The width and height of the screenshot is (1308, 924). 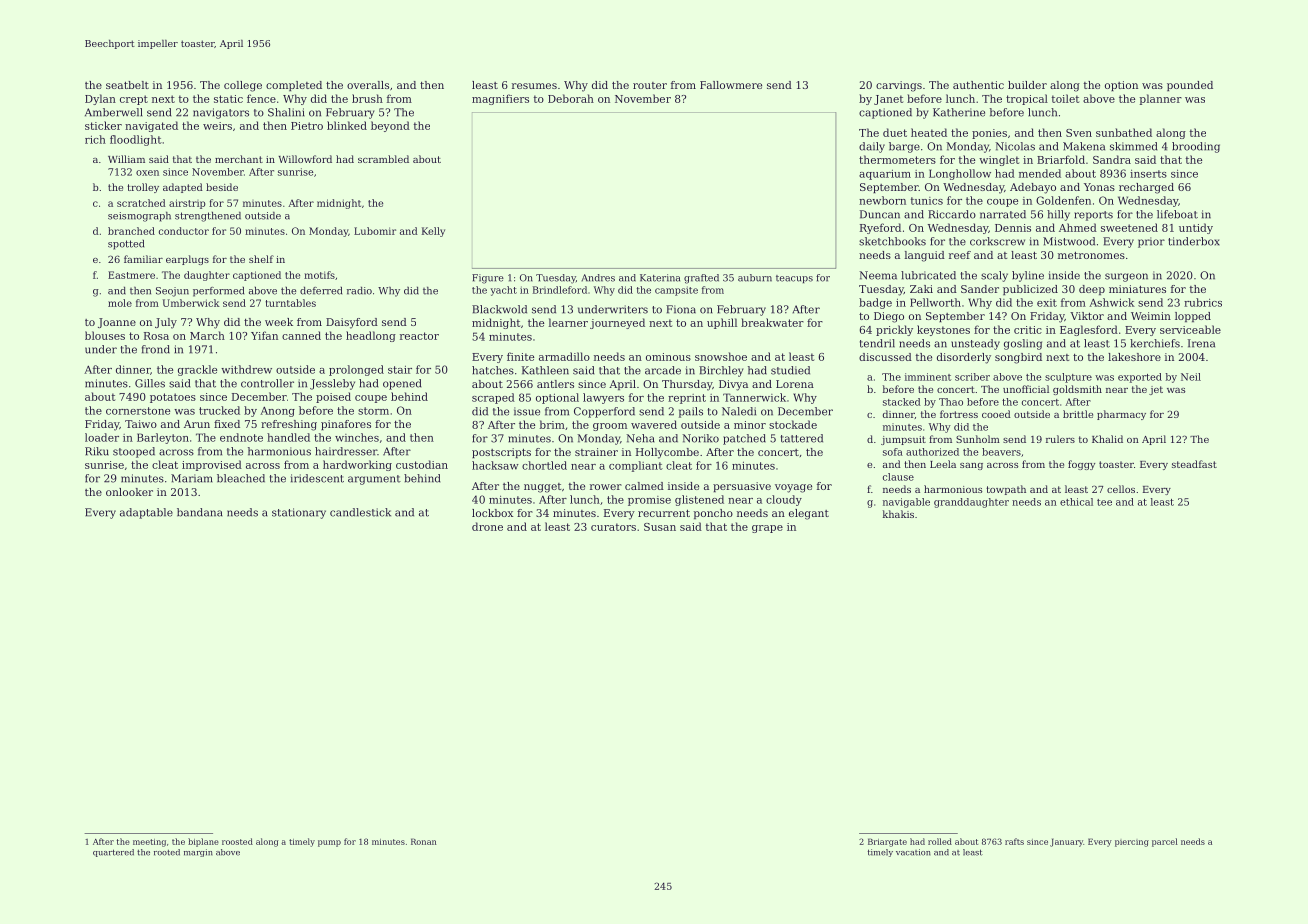 What do you see at coordinates (286, 112) in the screenshot?
I see `Shalini` at bounding box center [286, 112].
